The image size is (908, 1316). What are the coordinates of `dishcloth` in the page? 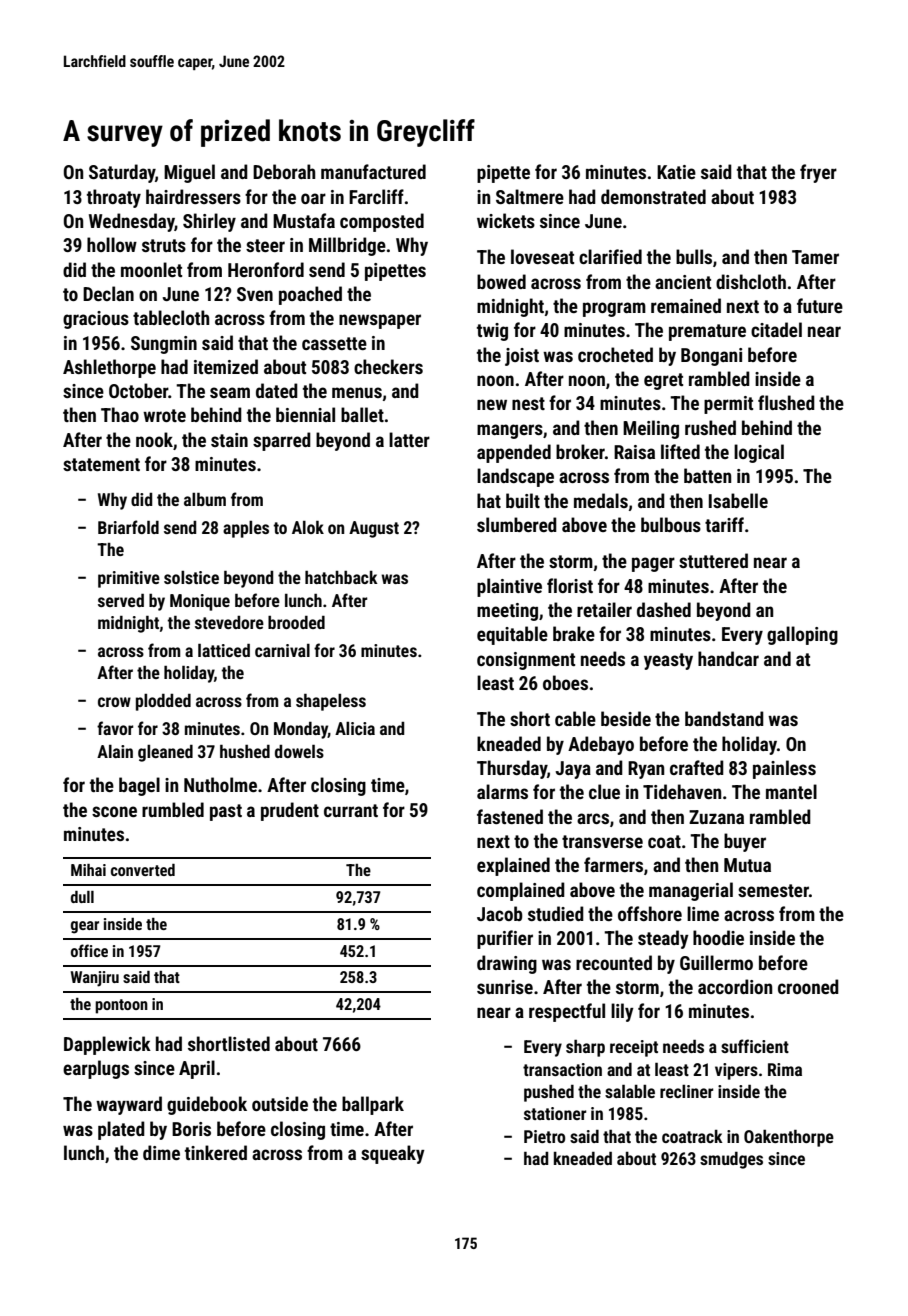 It's located at (751, 281).
